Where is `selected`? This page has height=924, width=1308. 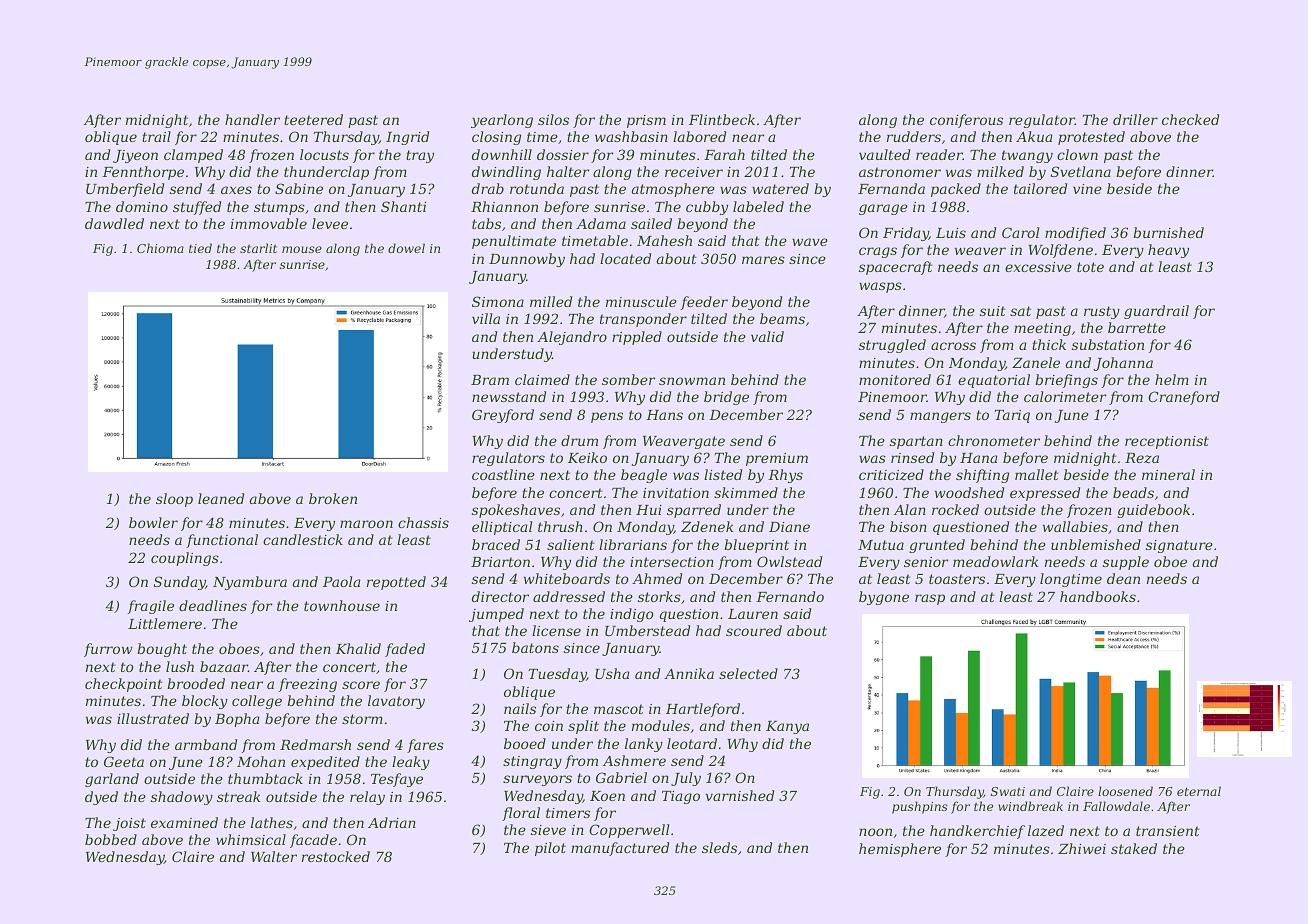 selected is located at coordinates (748, 673).
